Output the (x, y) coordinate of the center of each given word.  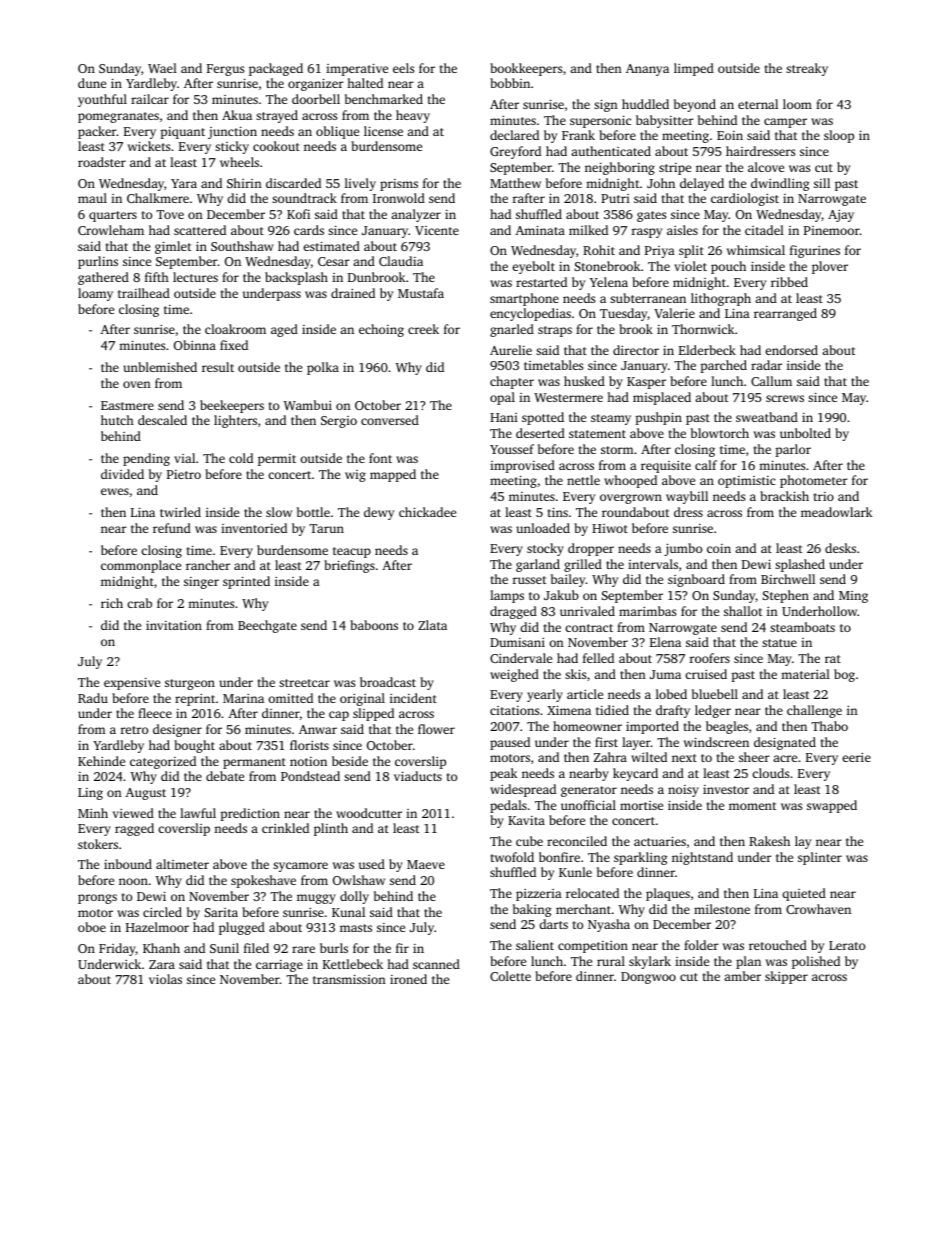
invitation (174, 625)
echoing (381, 330)
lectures (195, 277)
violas (165, 979)
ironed (408, 979)
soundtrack (304, 198)
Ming (853, 597)
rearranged (785, 314)
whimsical (756, 250)
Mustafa (421, 293)
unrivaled (587, 611)
